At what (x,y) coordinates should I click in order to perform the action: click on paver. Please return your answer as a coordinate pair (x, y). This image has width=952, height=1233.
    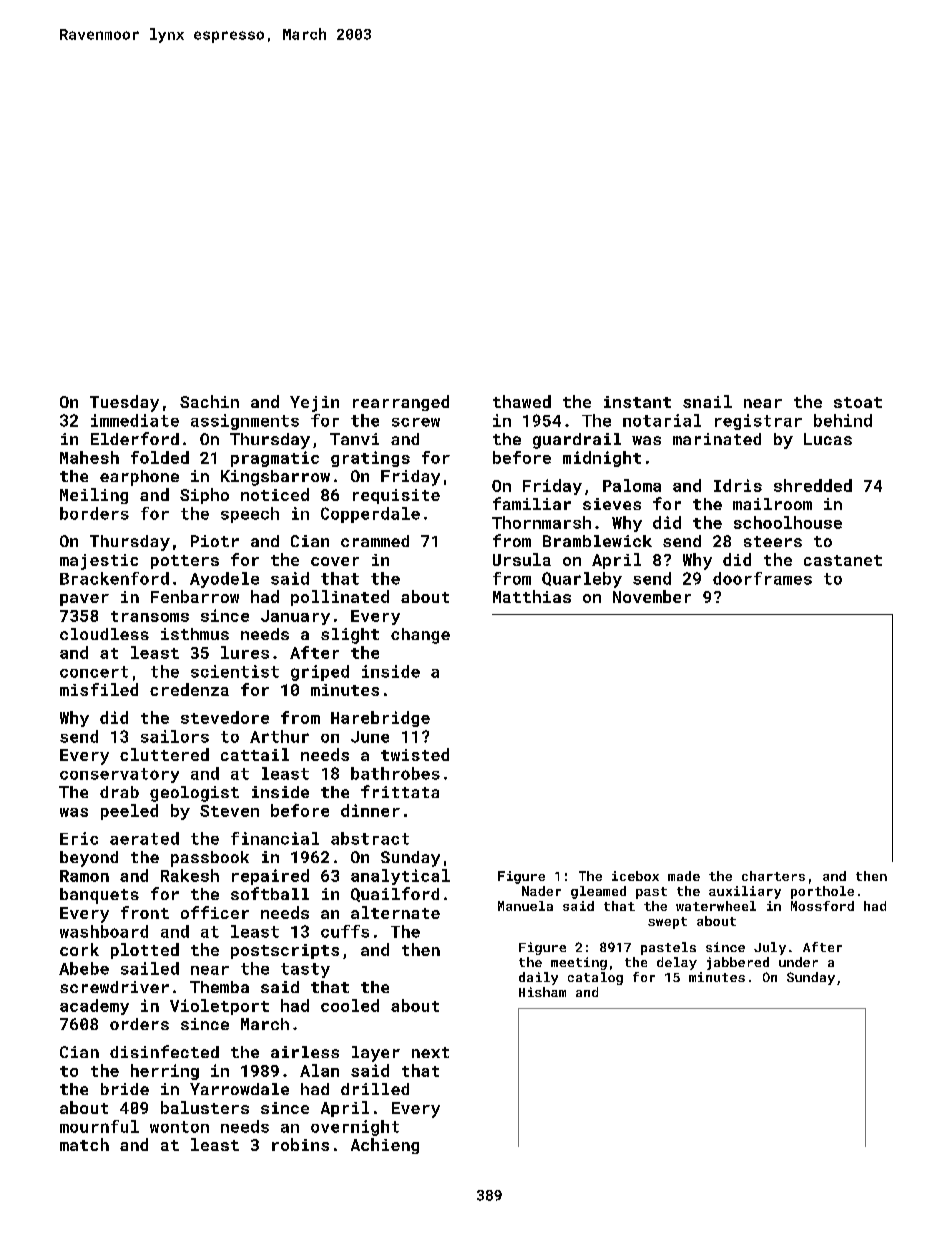
    Looking at the image, I should click on (84, 600).
